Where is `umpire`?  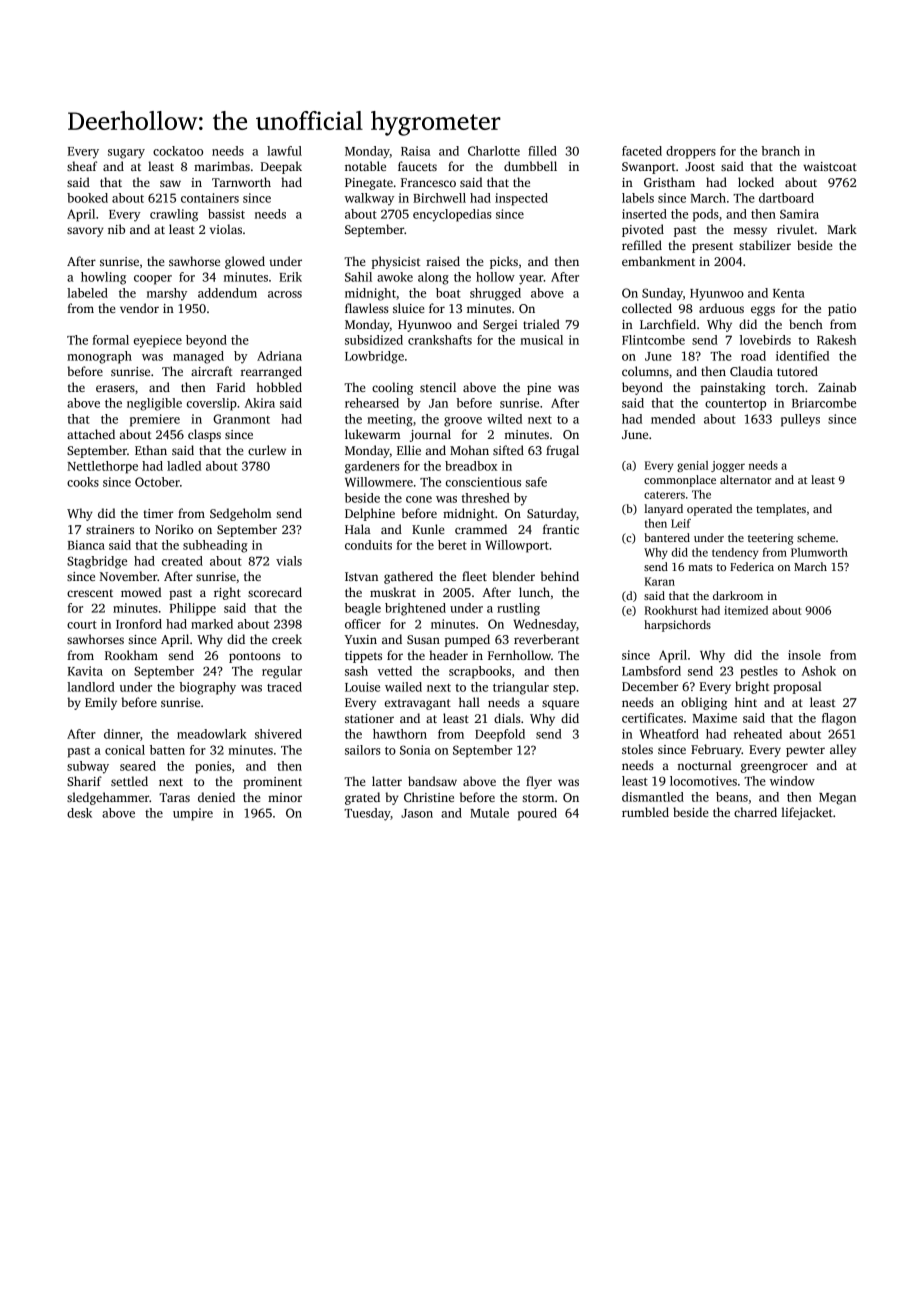 umpire is located at coordinates (193, 814).
